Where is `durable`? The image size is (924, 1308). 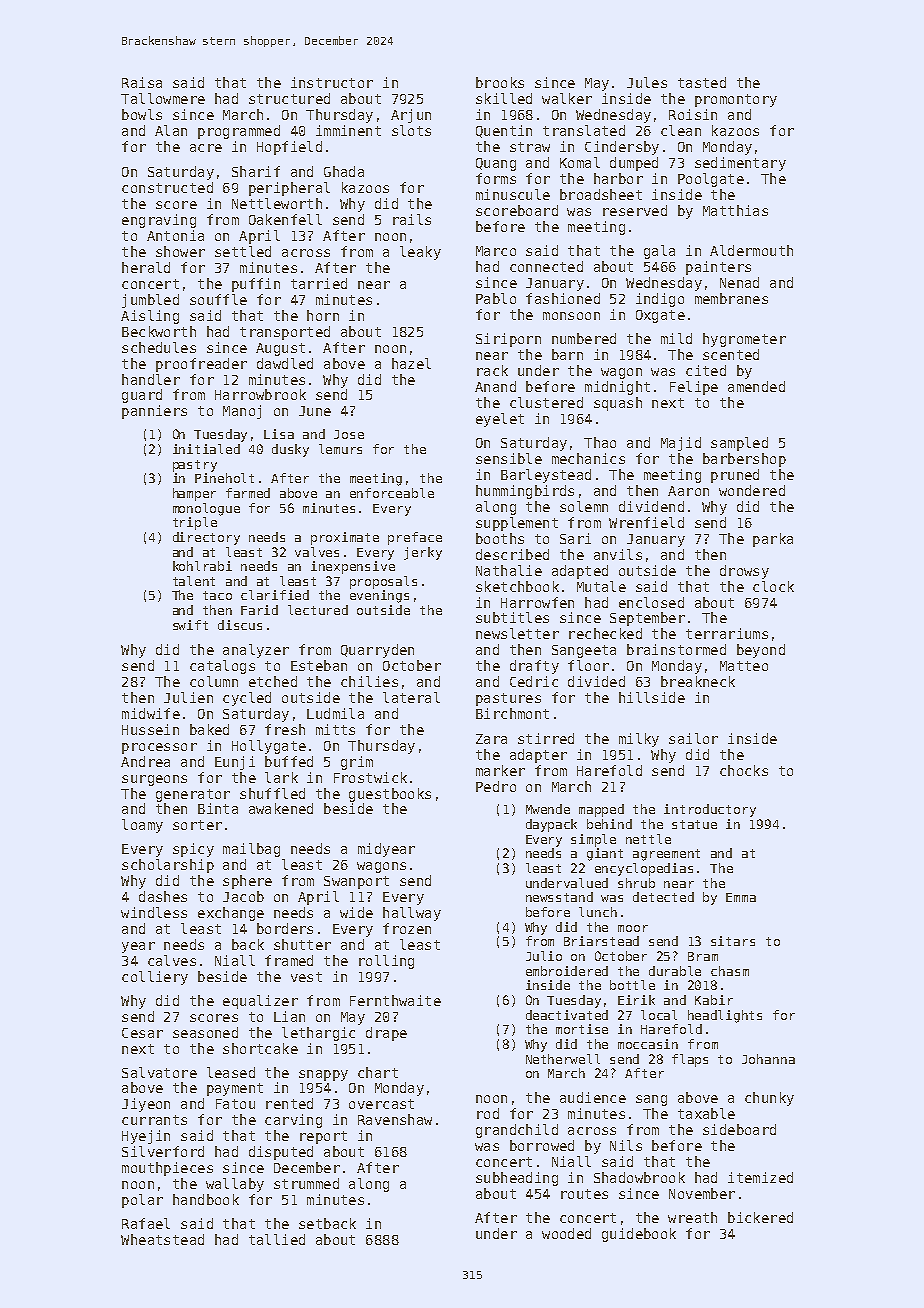
durable is located at coordinates (675, 971).
